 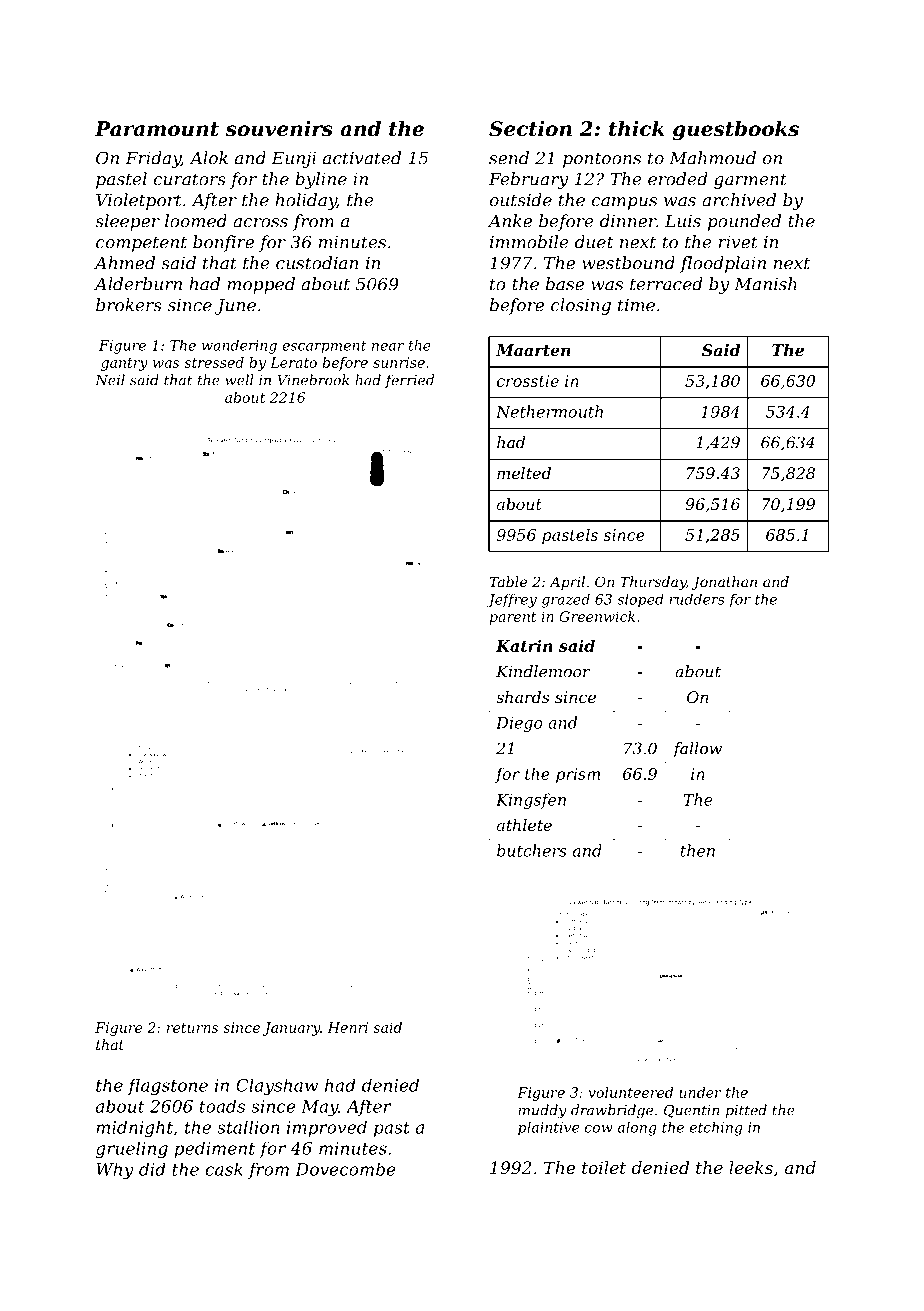 I want to click on fallow, so click(x=697, y=750).
